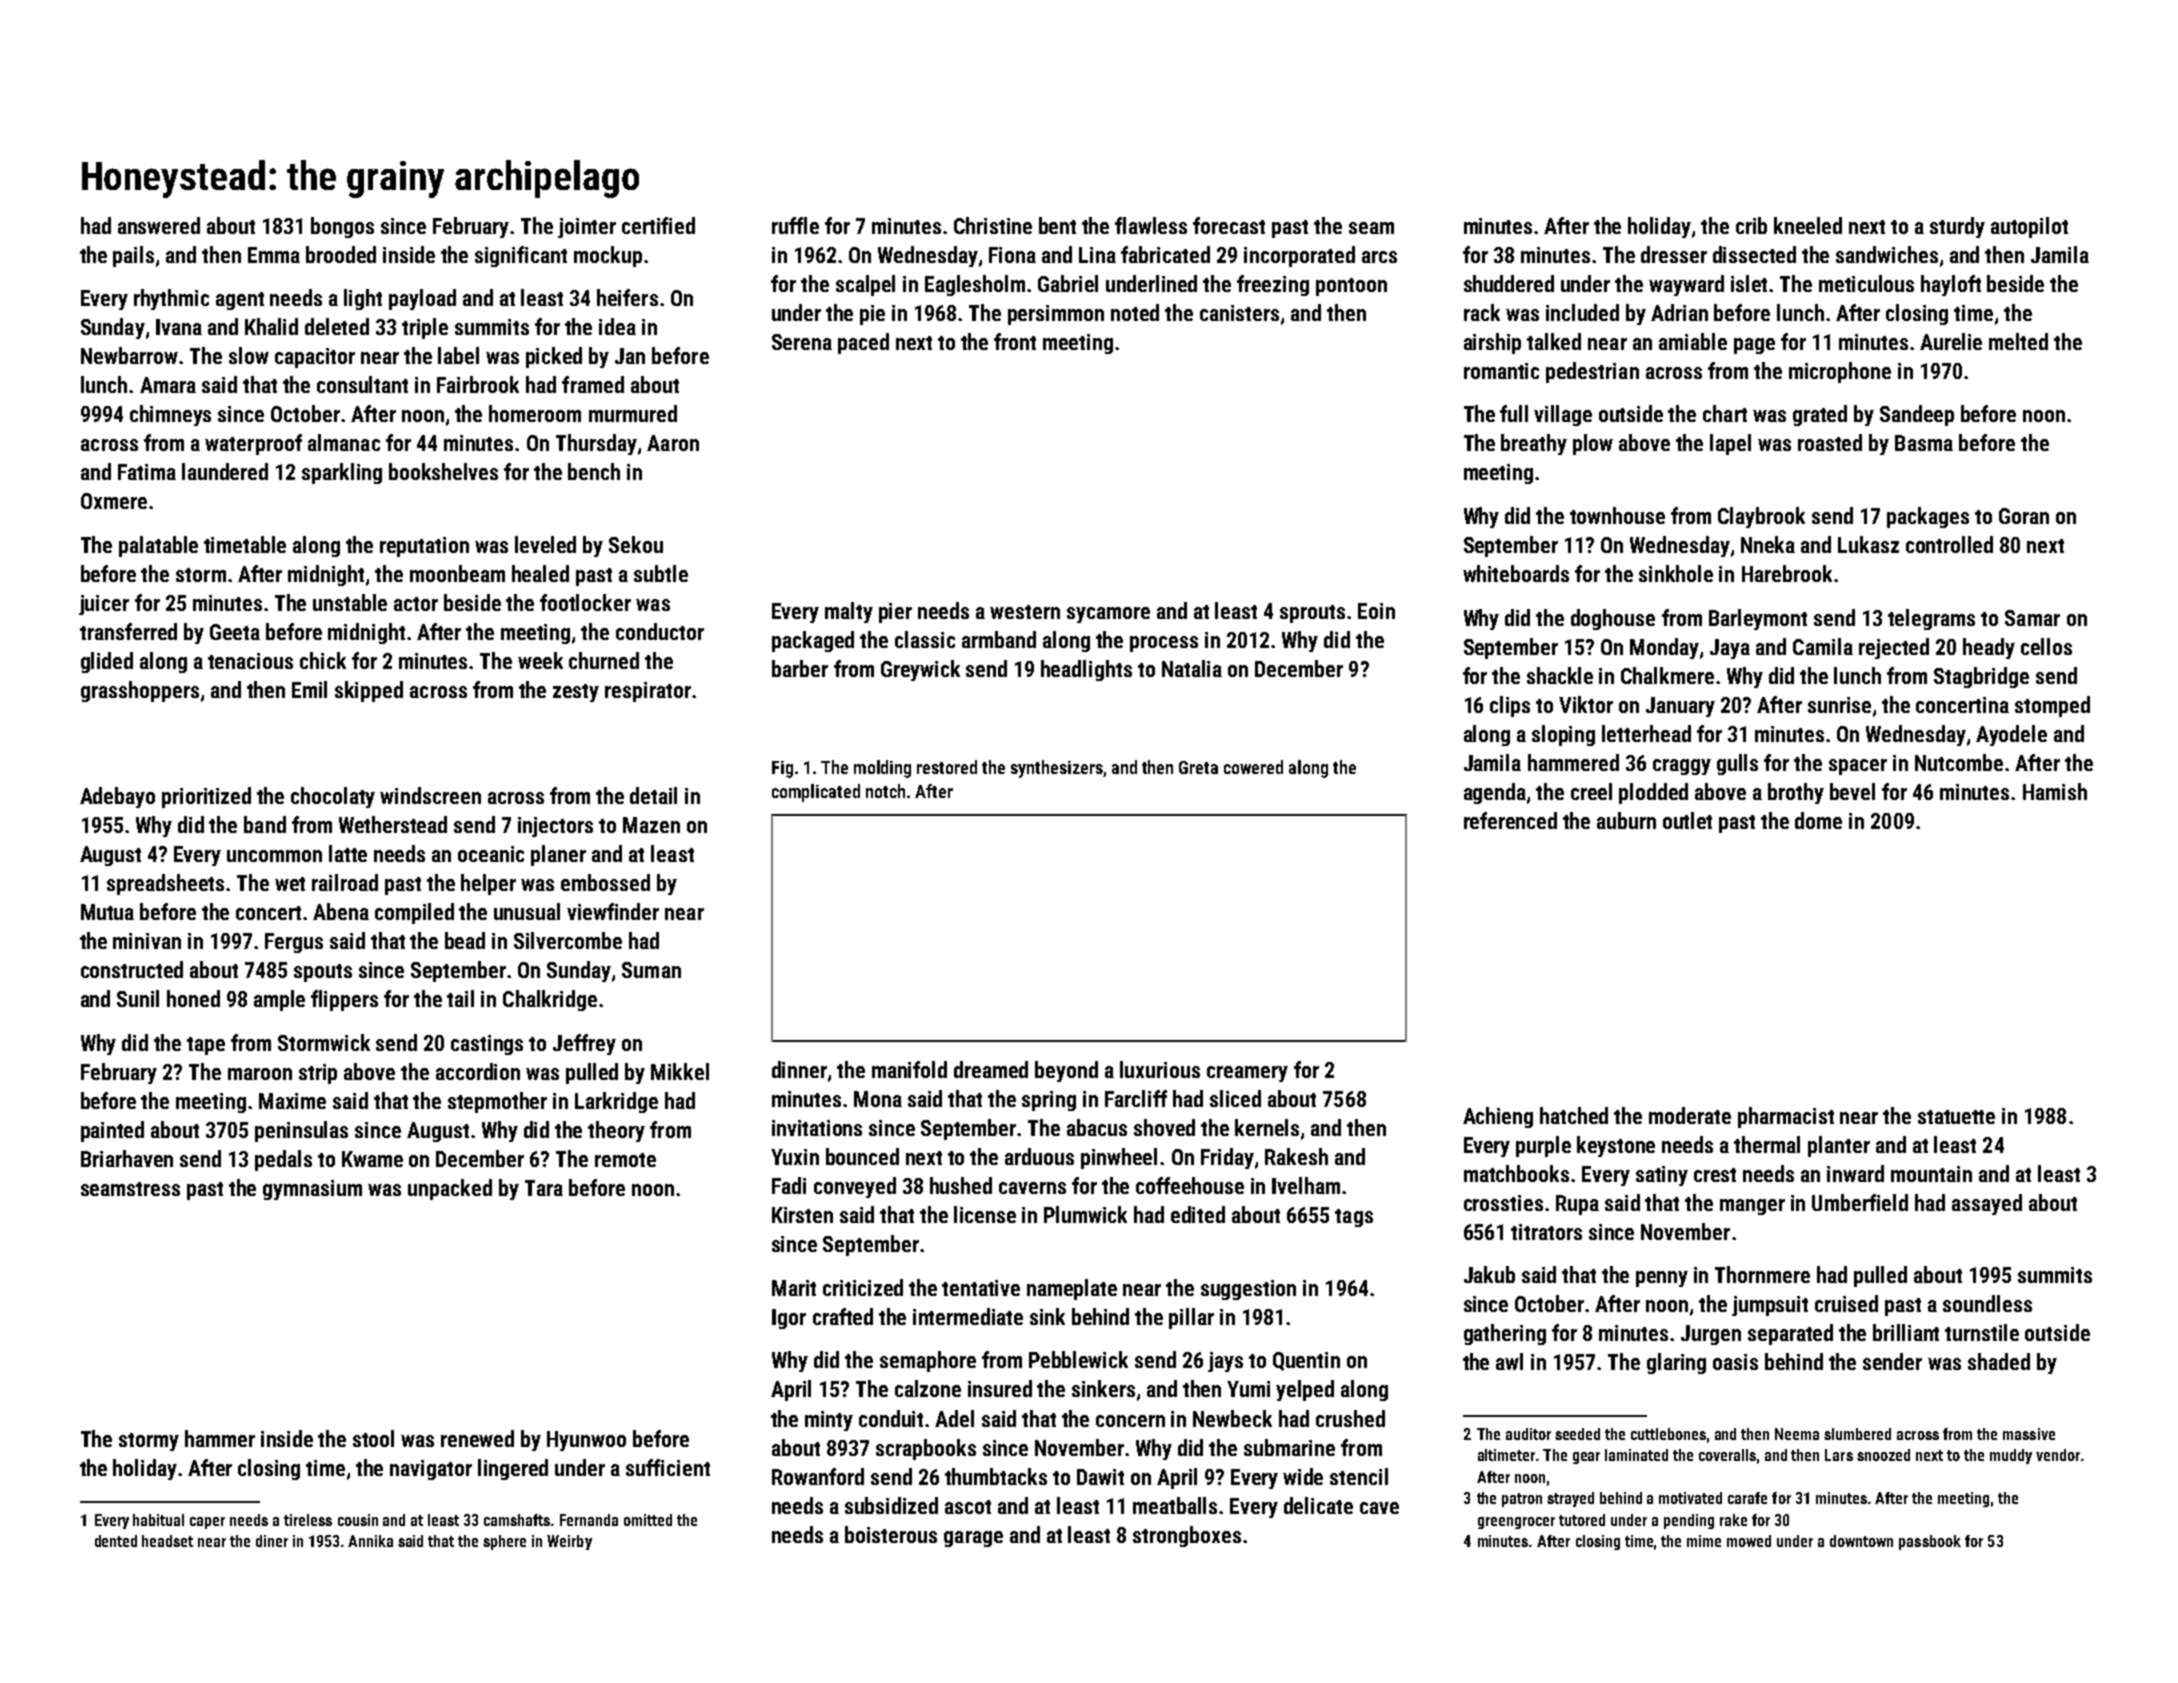 Image resolution: width=2178 pixels, height=1683 pixels. Describe the element at coordinates (2029, 227) in the page. I see `autopilot` at that location.
